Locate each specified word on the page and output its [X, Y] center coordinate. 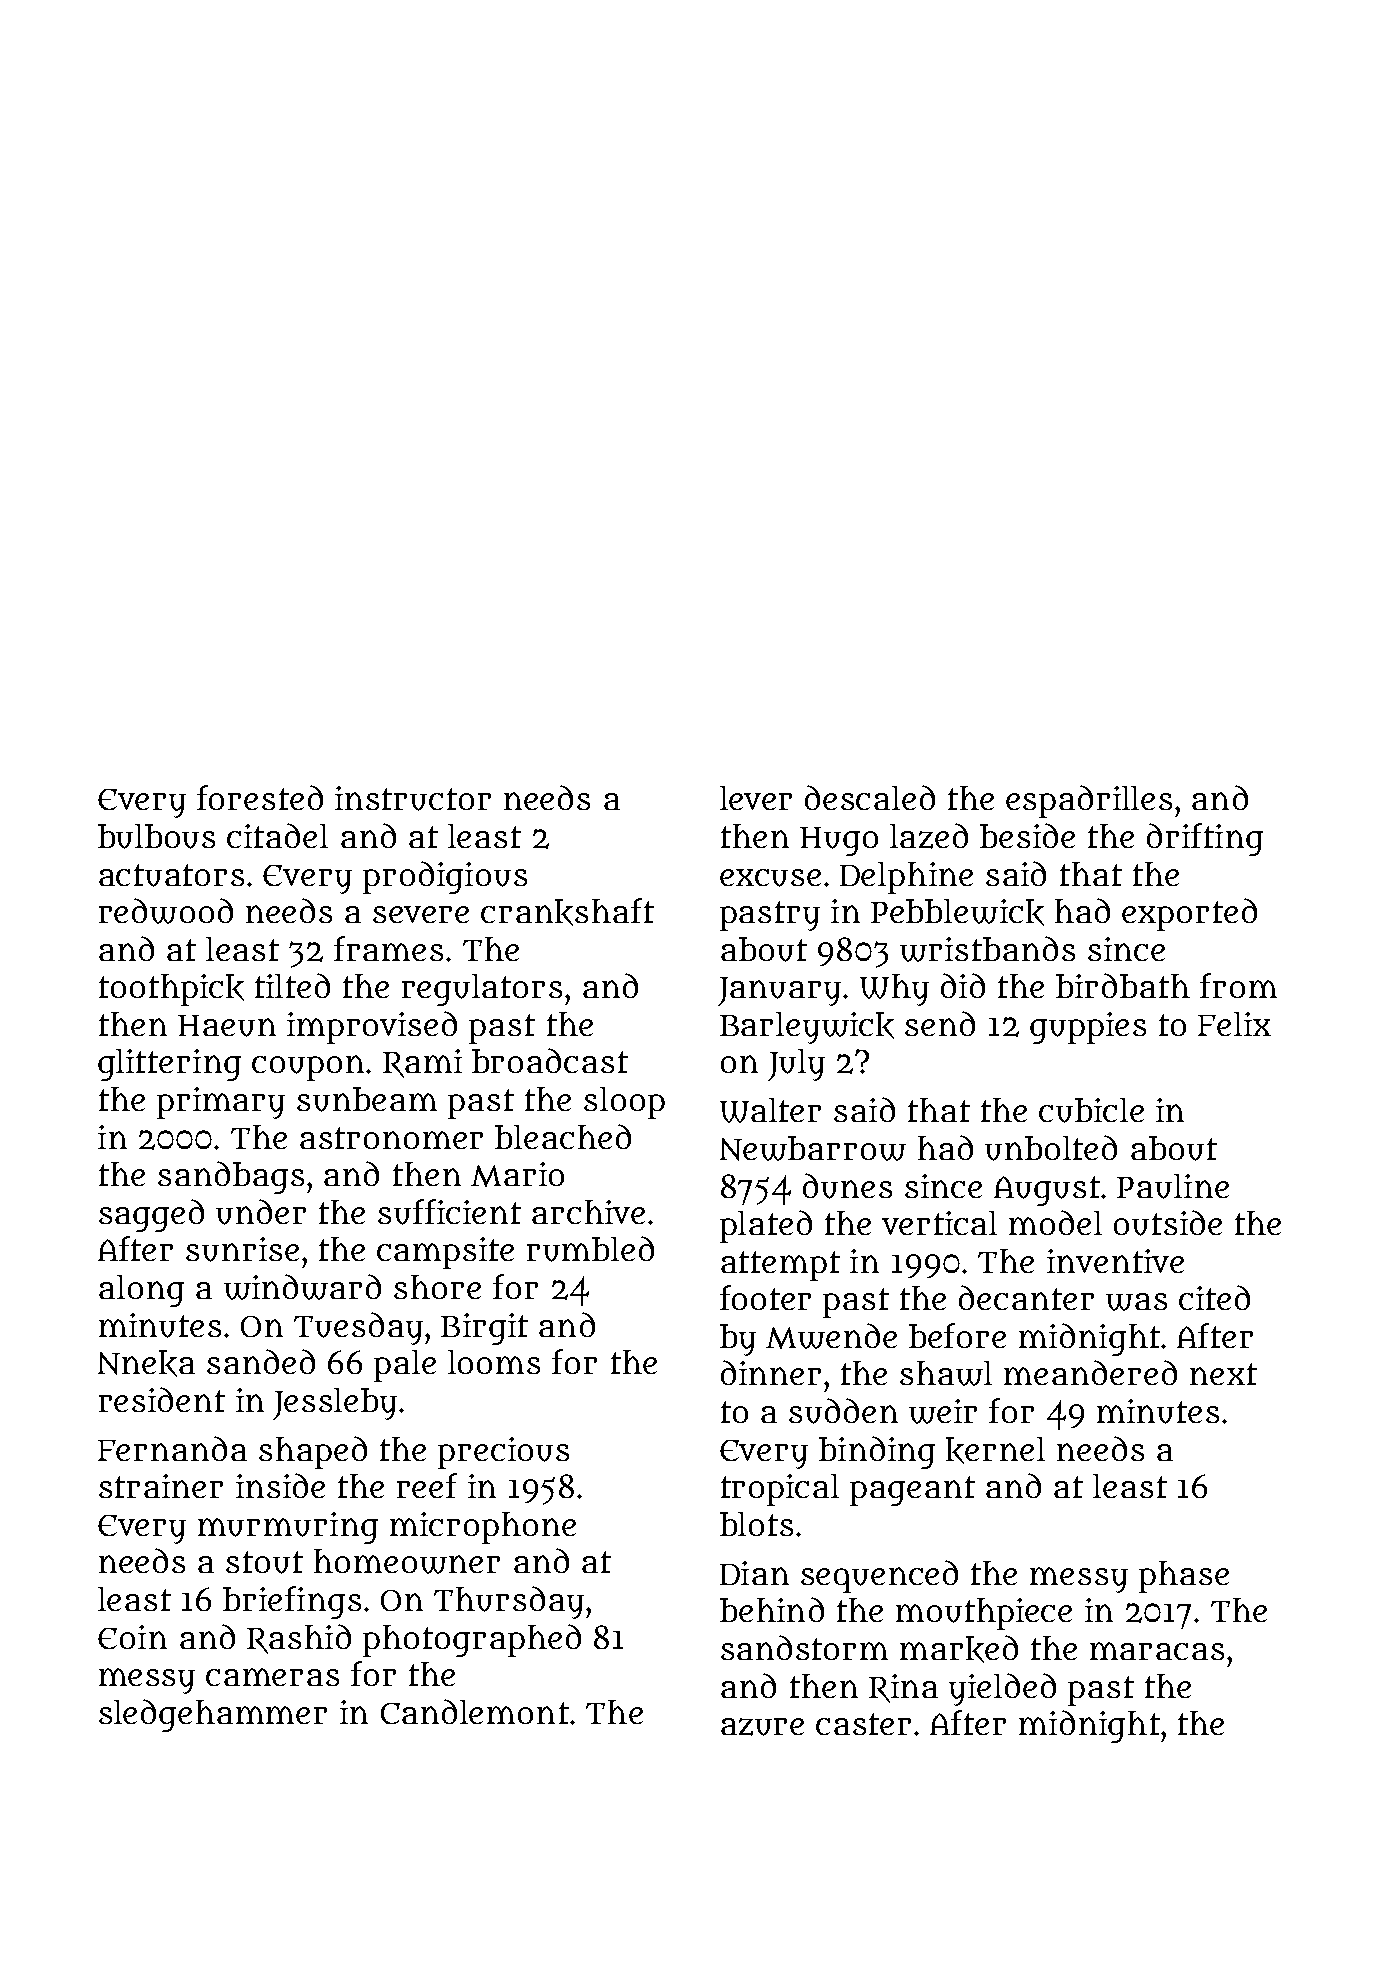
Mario [517, 1174]
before [957, 1335]
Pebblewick [957, 912]
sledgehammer [213, 1715]
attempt [780, 1266]
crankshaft [567, 912]
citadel [277, 835]
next [1223, 1374]
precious [503, 1453]
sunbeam [367, 1099]
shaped [313, 1452]
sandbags [231, 1177]
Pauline [1173, 1186]
